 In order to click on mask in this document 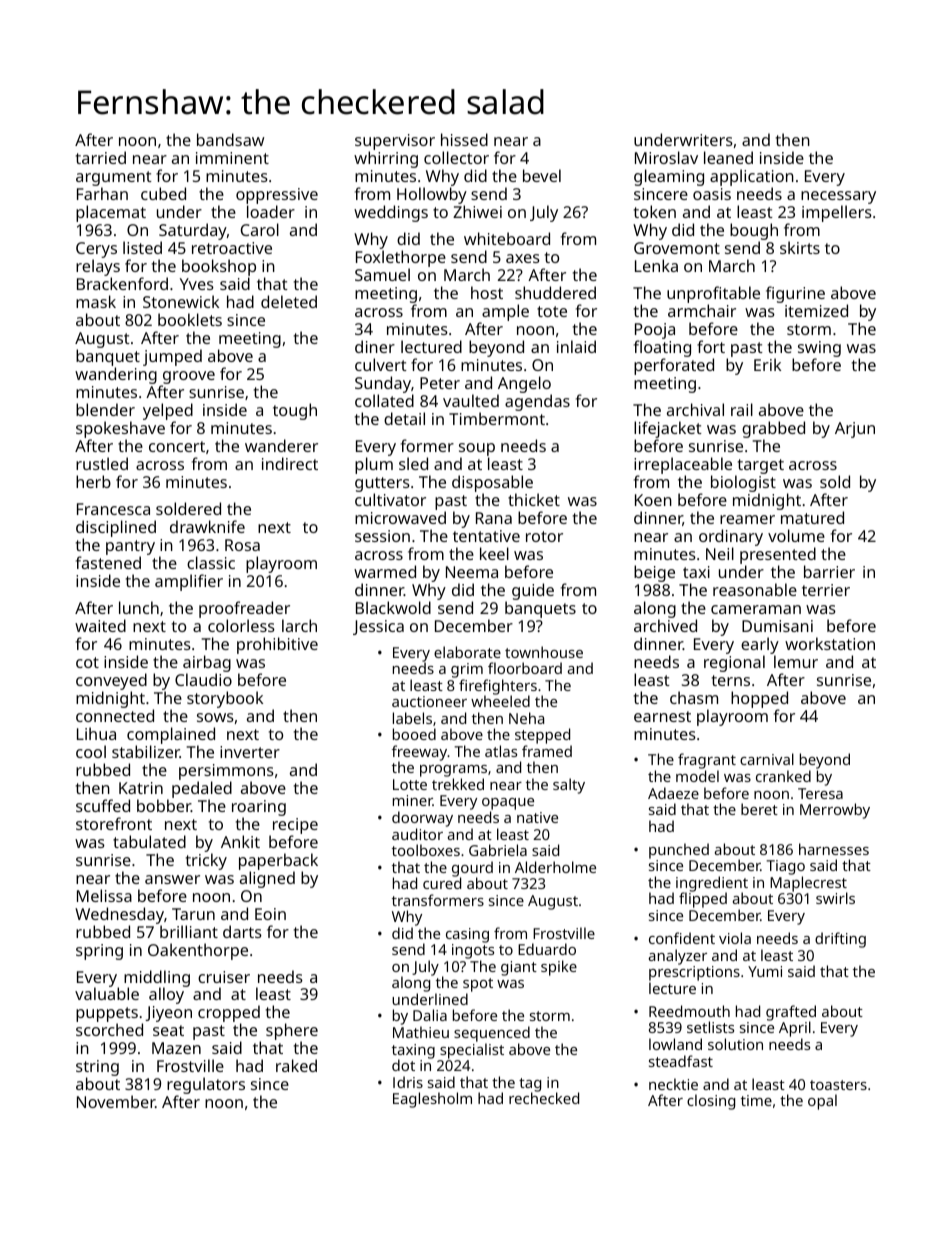, I will do `click(96, 301)`.
